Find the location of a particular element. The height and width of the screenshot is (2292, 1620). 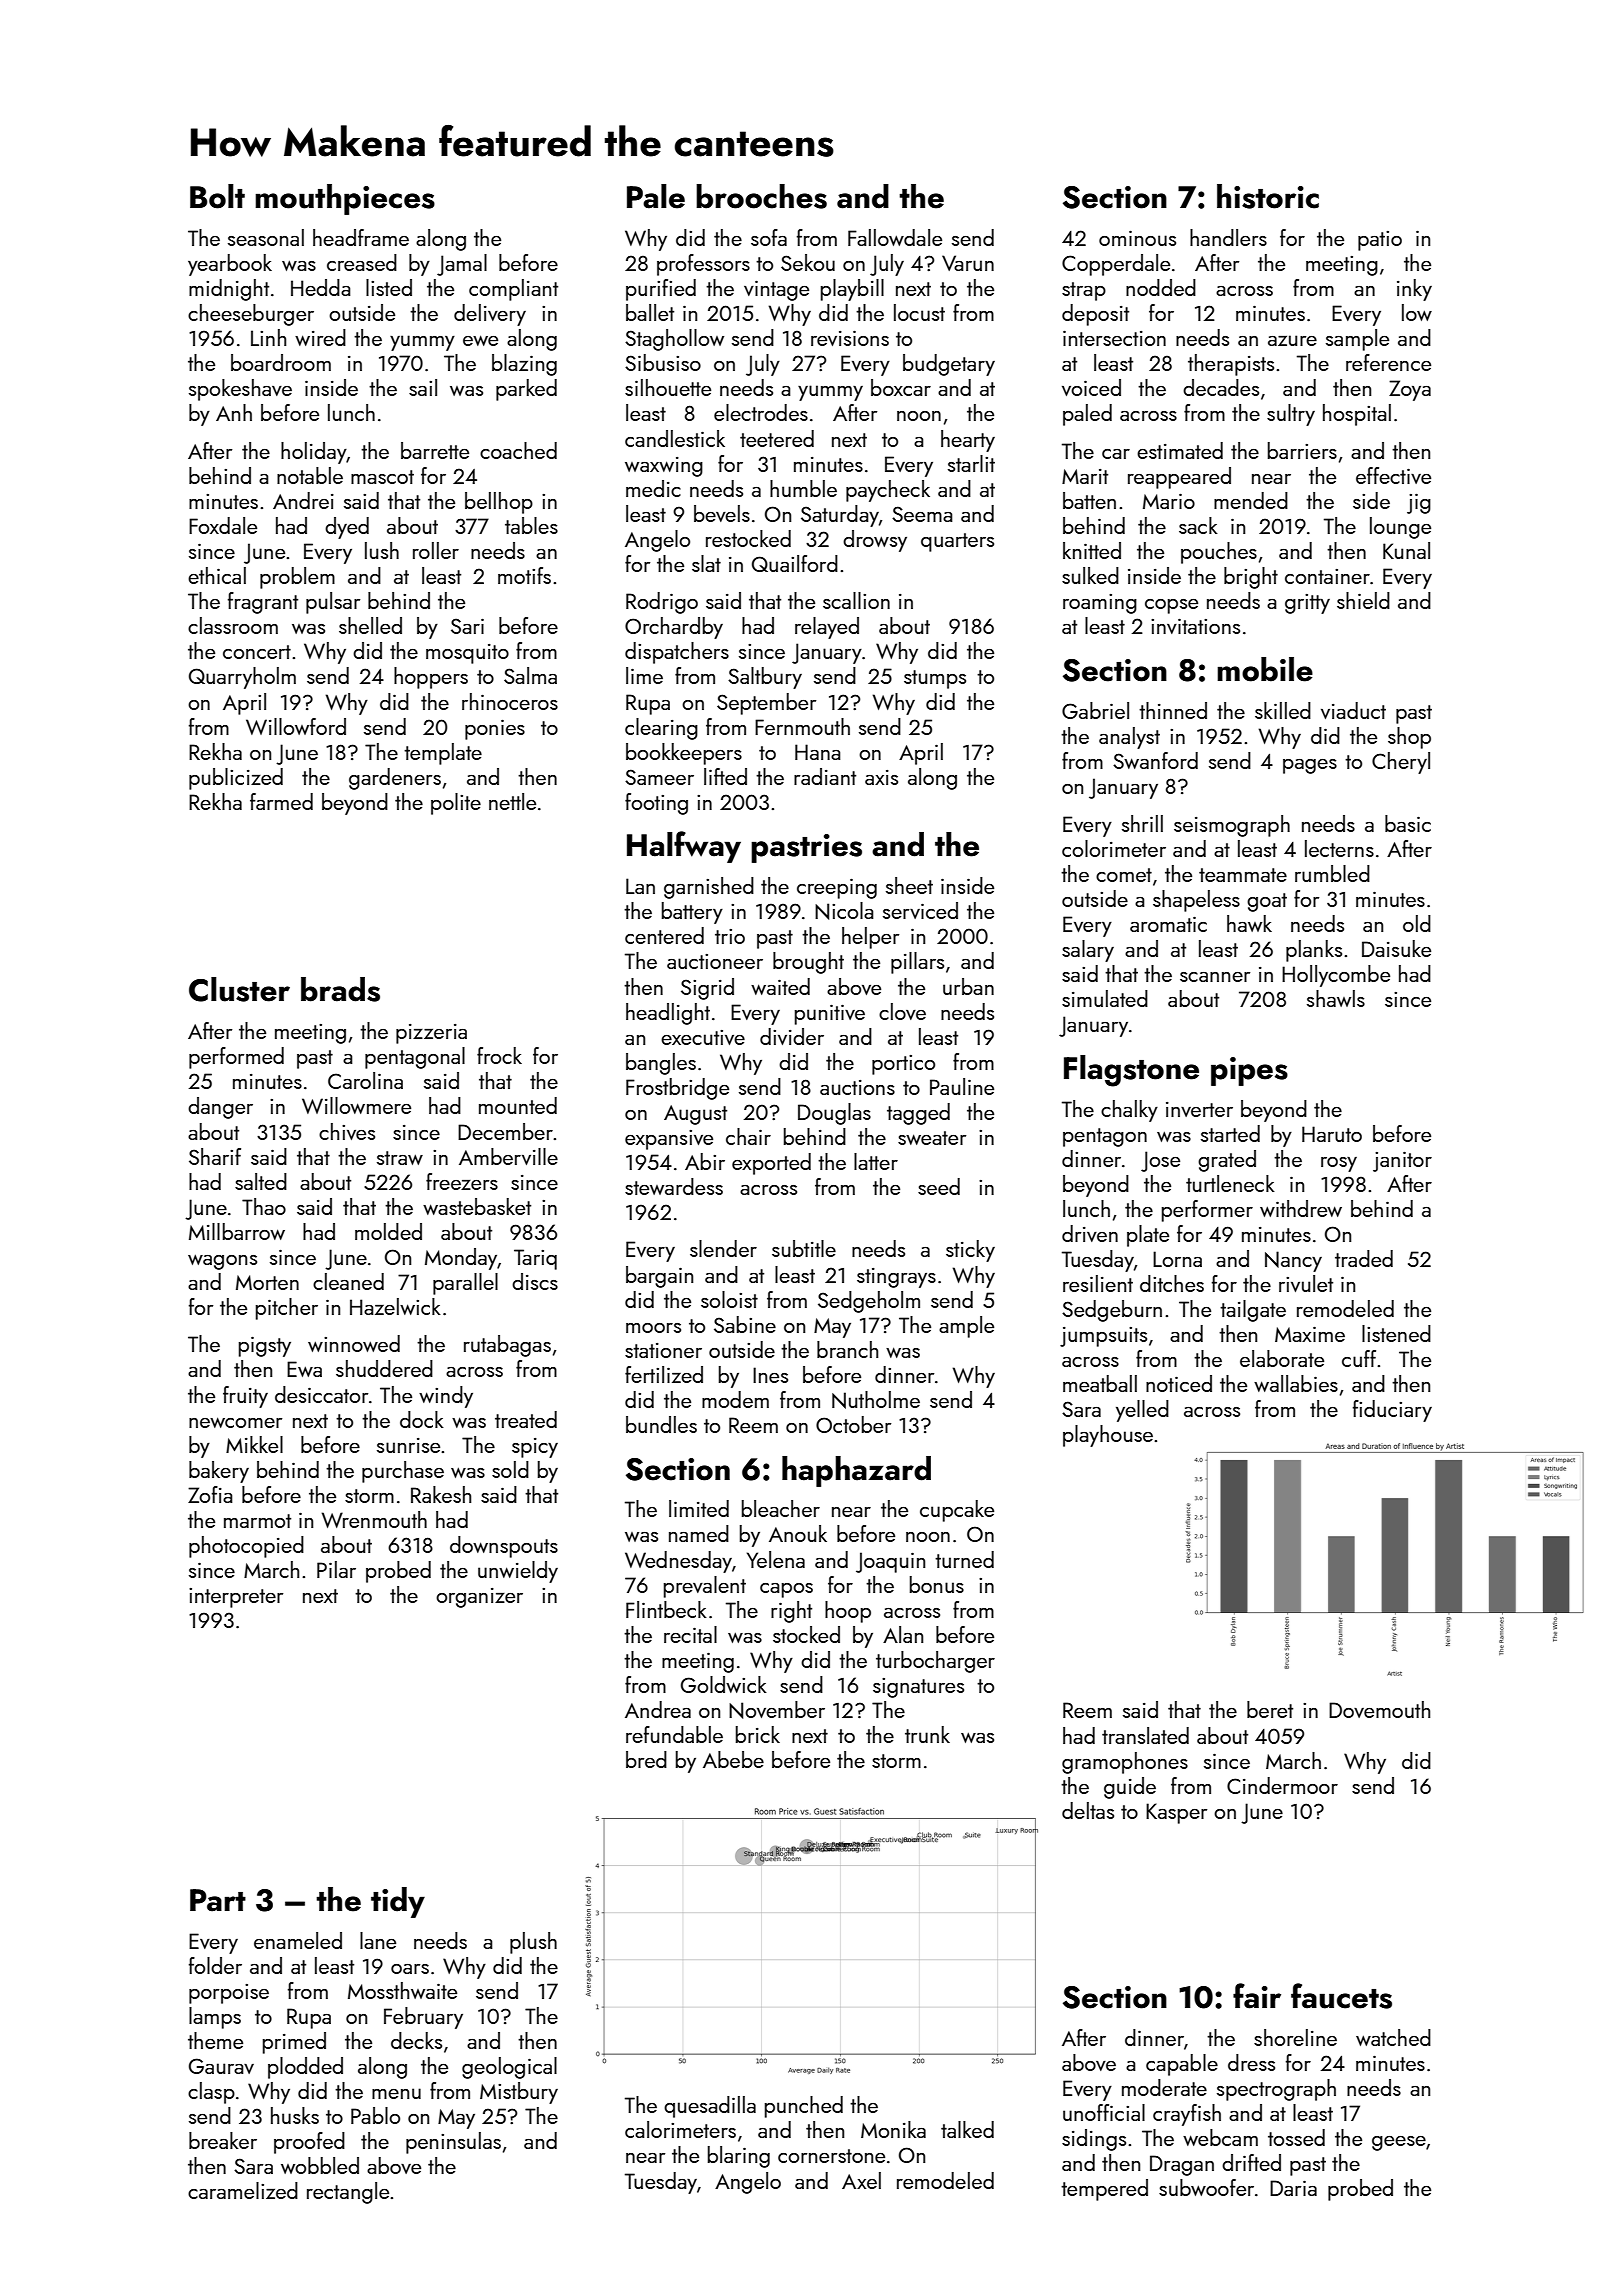

Pilar is located at coordinates (336, 1569).
